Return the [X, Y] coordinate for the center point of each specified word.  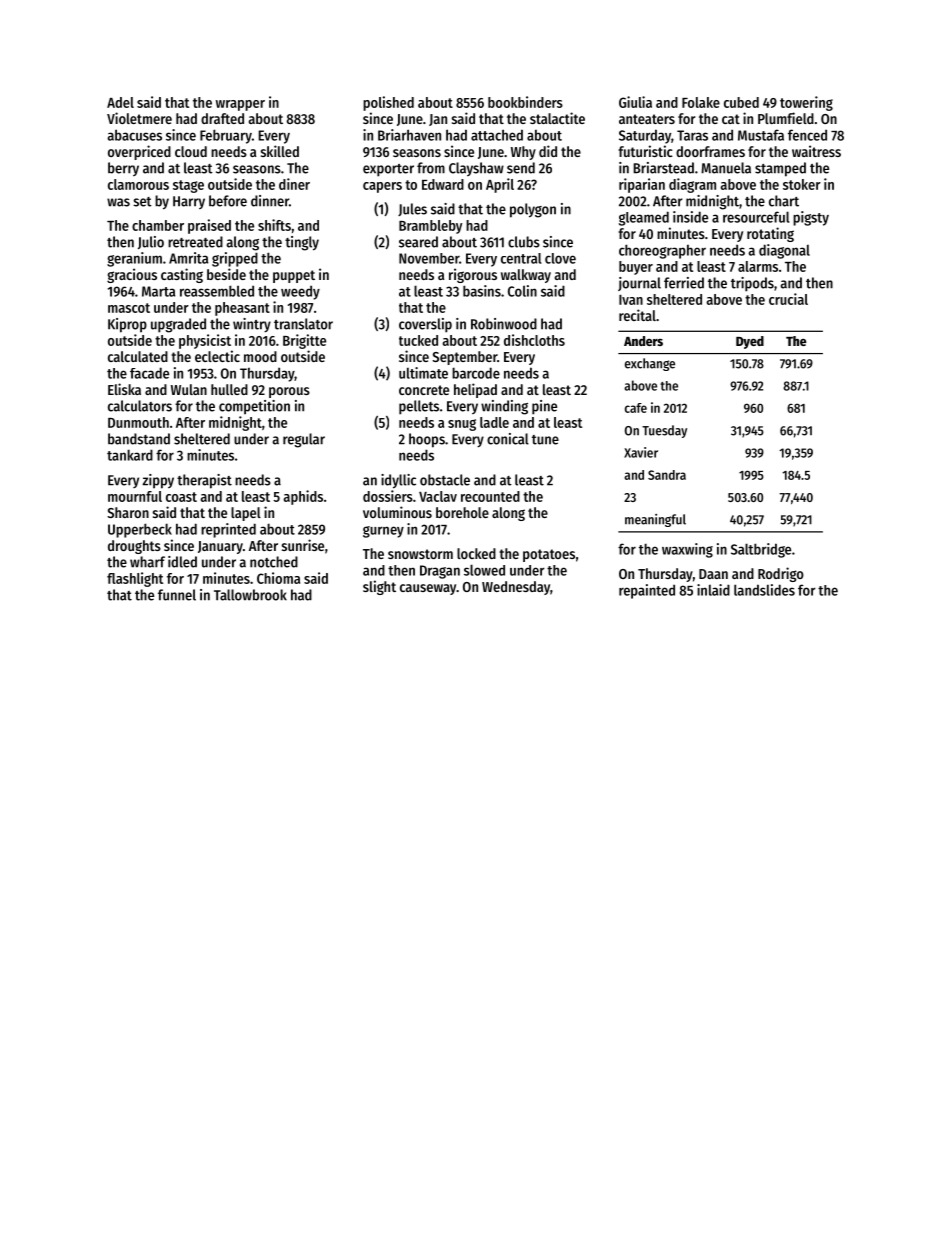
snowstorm [420, 554]
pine [544, 407]
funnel [177, 595]
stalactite [557, 118]
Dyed [750, 342]
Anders [643, 341]
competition [254, 407]
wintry [252, 325]
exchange [650, 364]
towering [806, 103]
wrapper [240, 105]
